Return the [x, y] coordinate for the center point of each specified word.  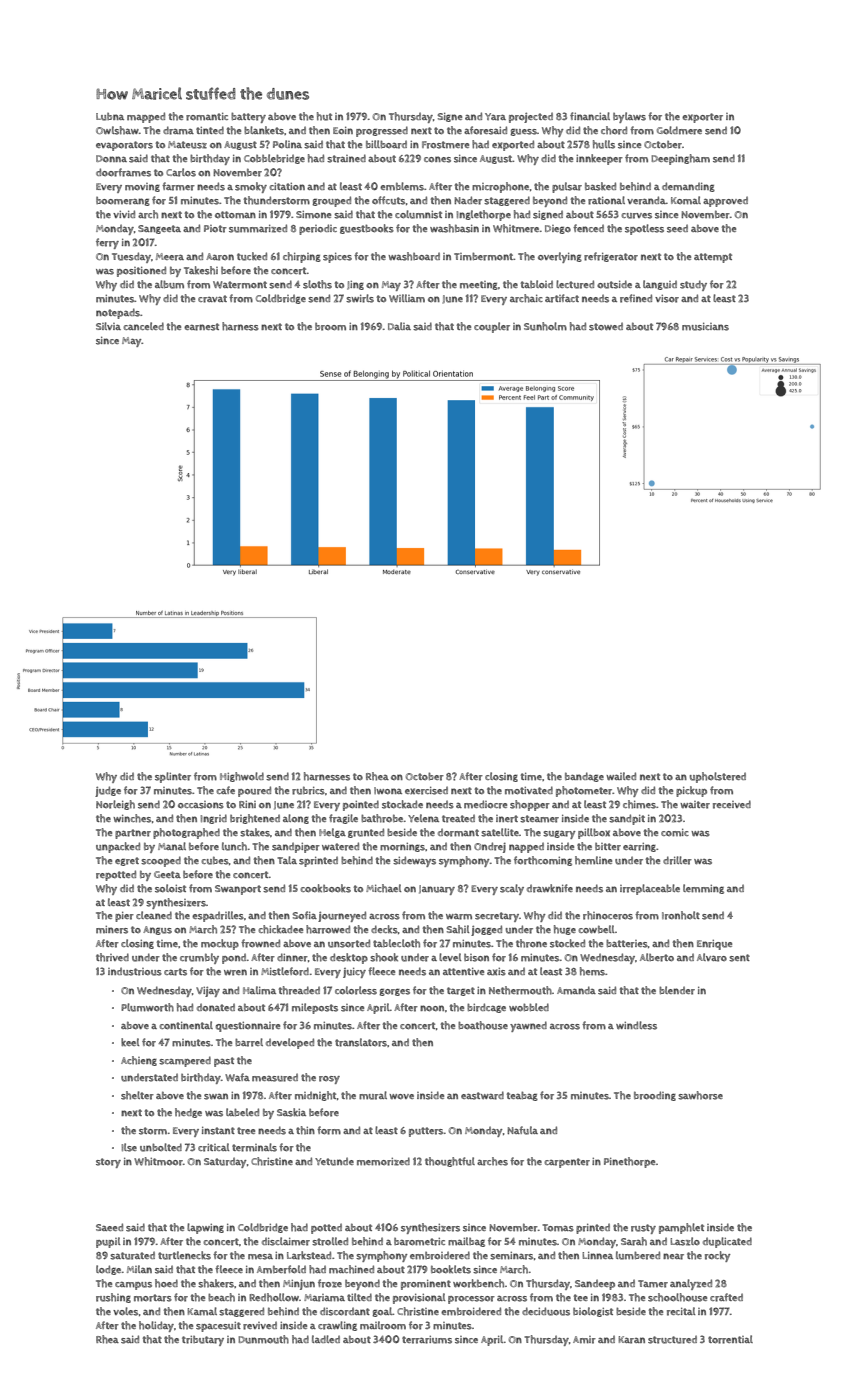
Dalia [399, 326]
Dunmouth [263, 1339]
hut [324, 116]
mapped [146, 117]
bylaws [629, 117]
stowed [606, 326]
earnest [201, 327]
